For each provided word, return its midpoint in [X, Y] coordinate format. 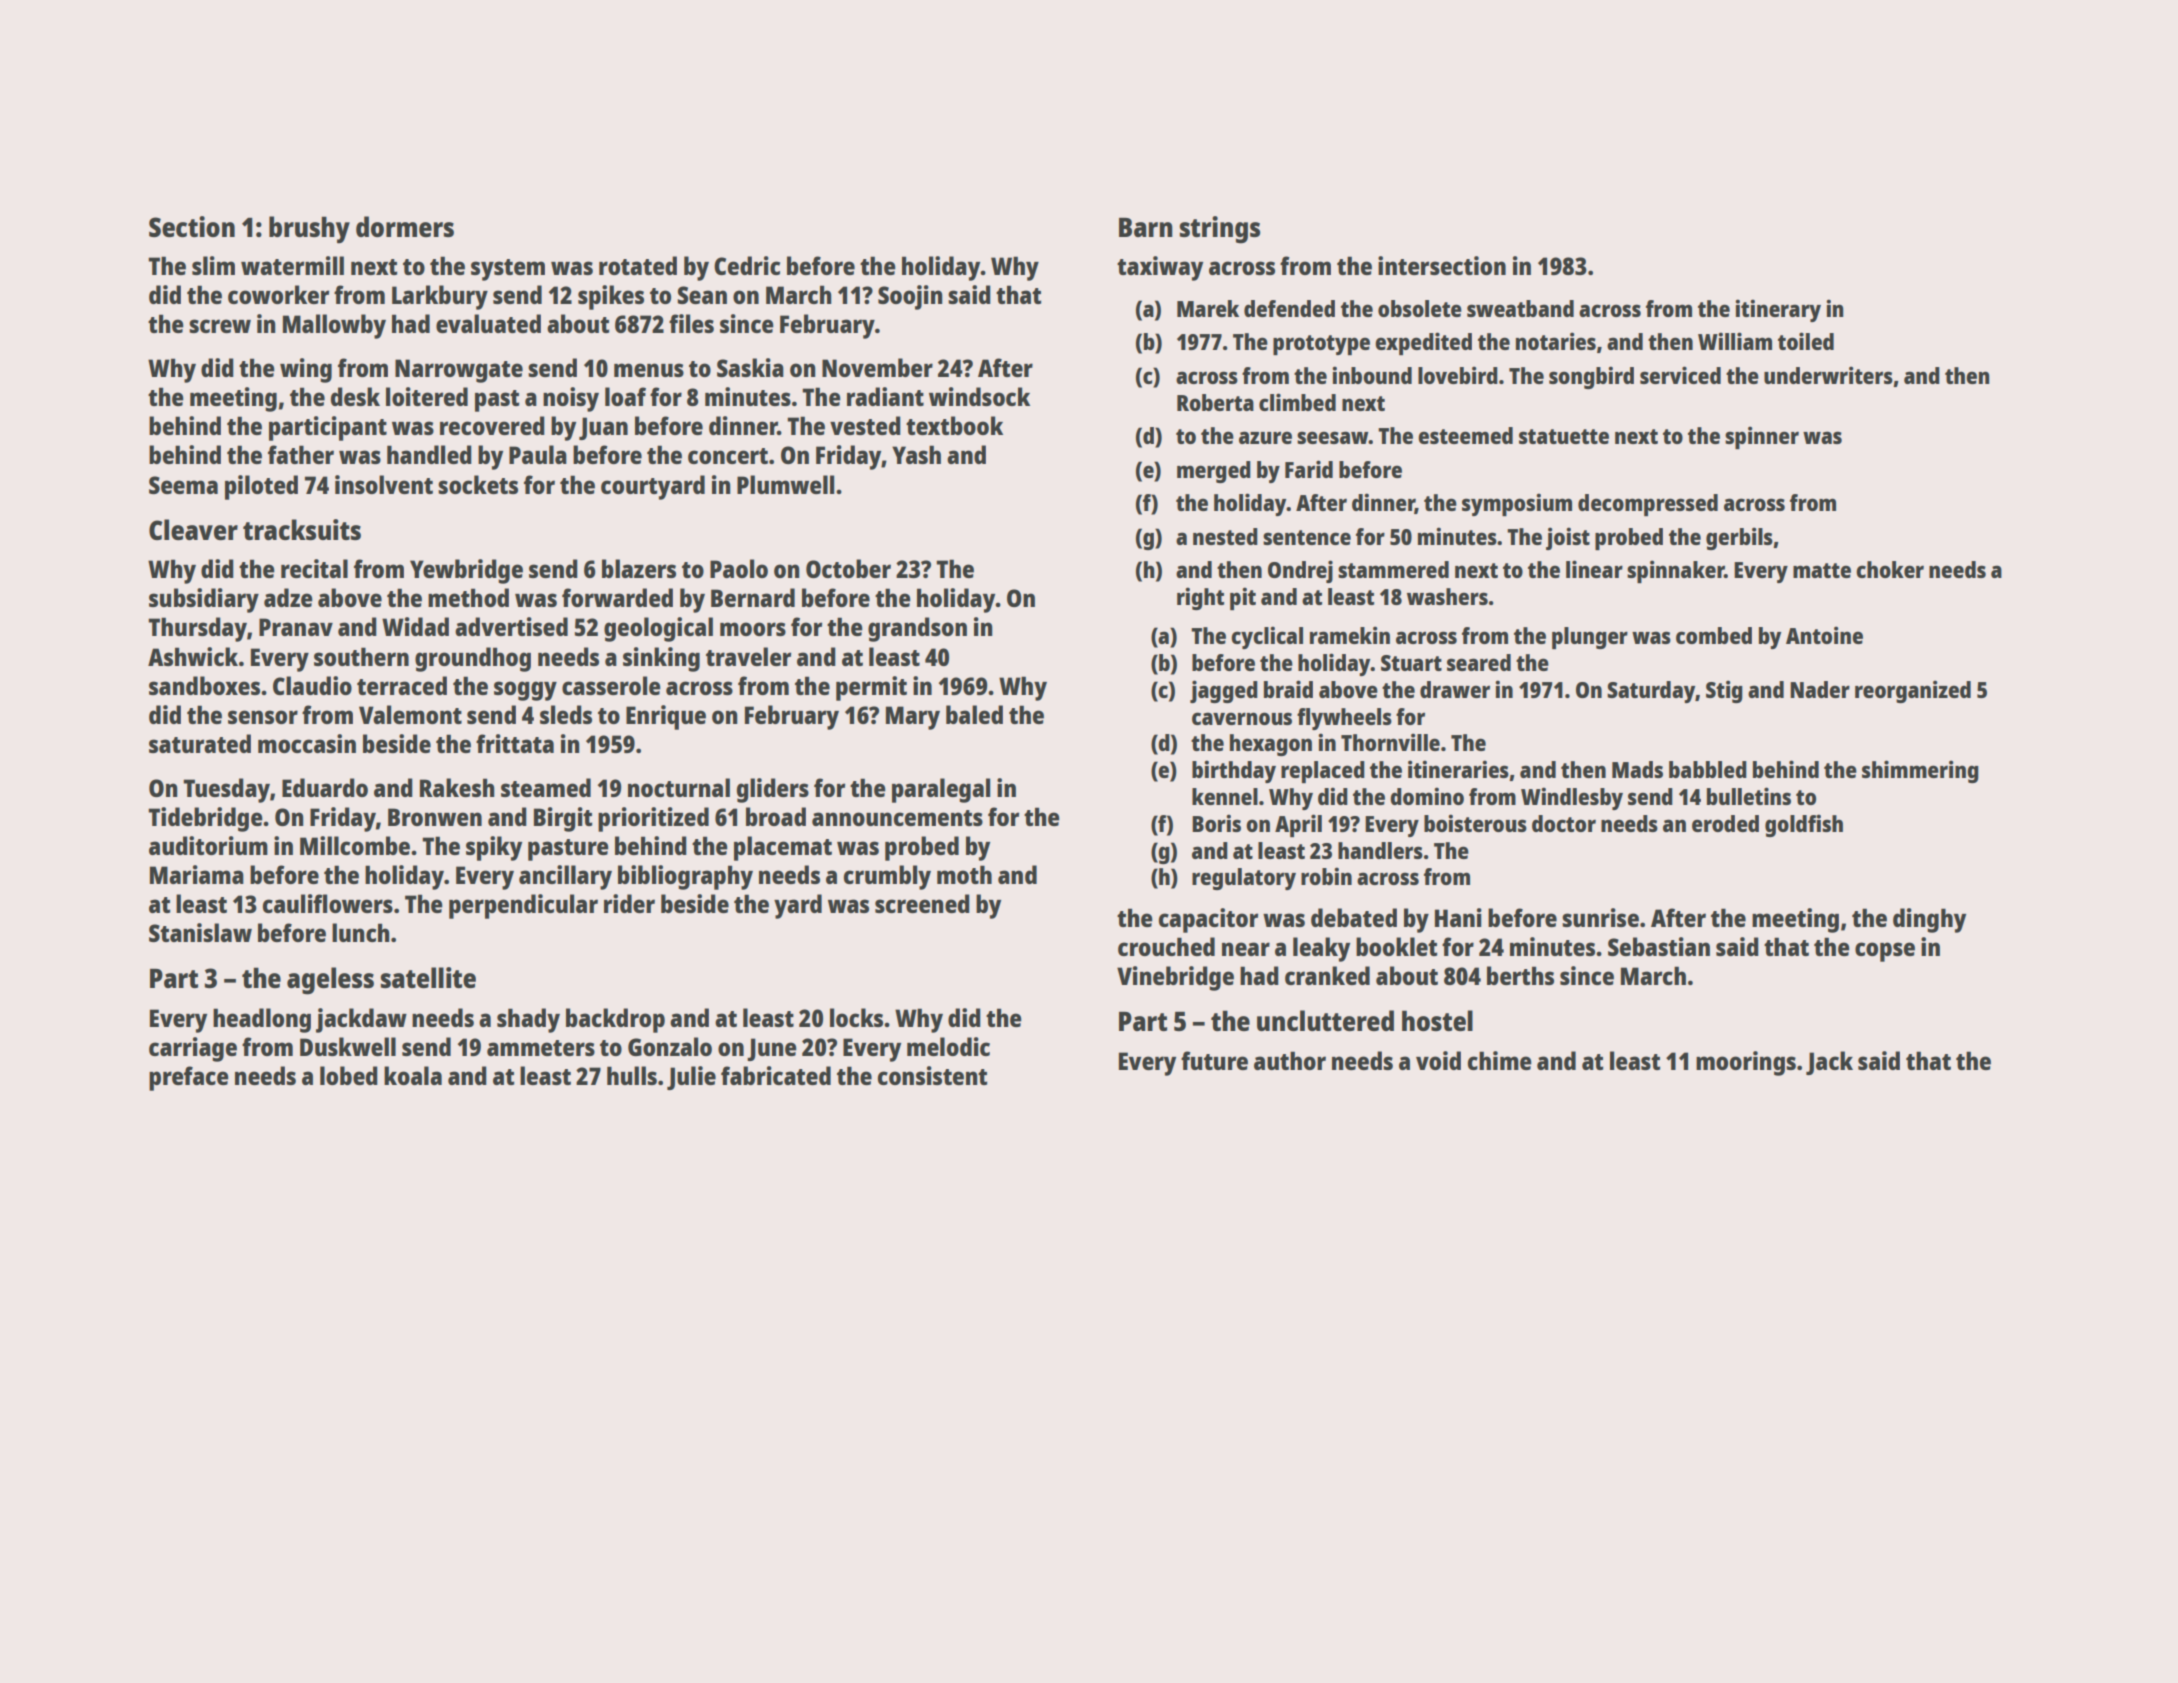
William [1735, 341]
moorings [1746, 1063]
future [1214, 1060]
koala [413, 1075]
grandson [917, 629]
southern [361, 656]
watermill [292, 265]
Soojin [910, 297]
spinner [1762, 437]
